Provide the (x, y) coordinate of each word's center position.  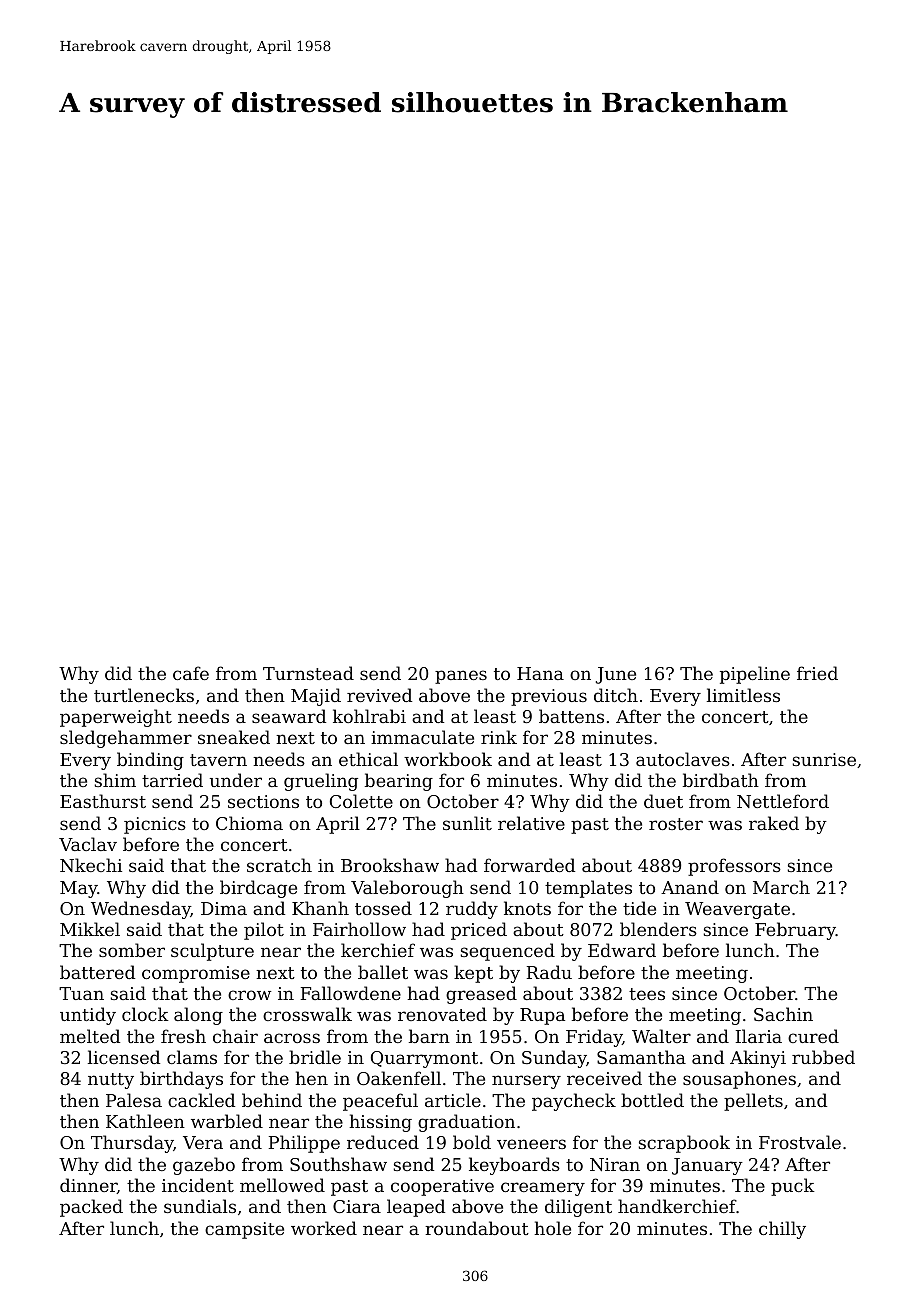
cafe (191, 673)
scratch (279, 865)
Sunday (554, 1059)
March (781, 887)
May (79, 889)
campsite (244, 1230)
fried (817, 673)
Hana (540, 673)
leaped (416, 1208)
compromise (196, 974)
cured (813, 1036)
